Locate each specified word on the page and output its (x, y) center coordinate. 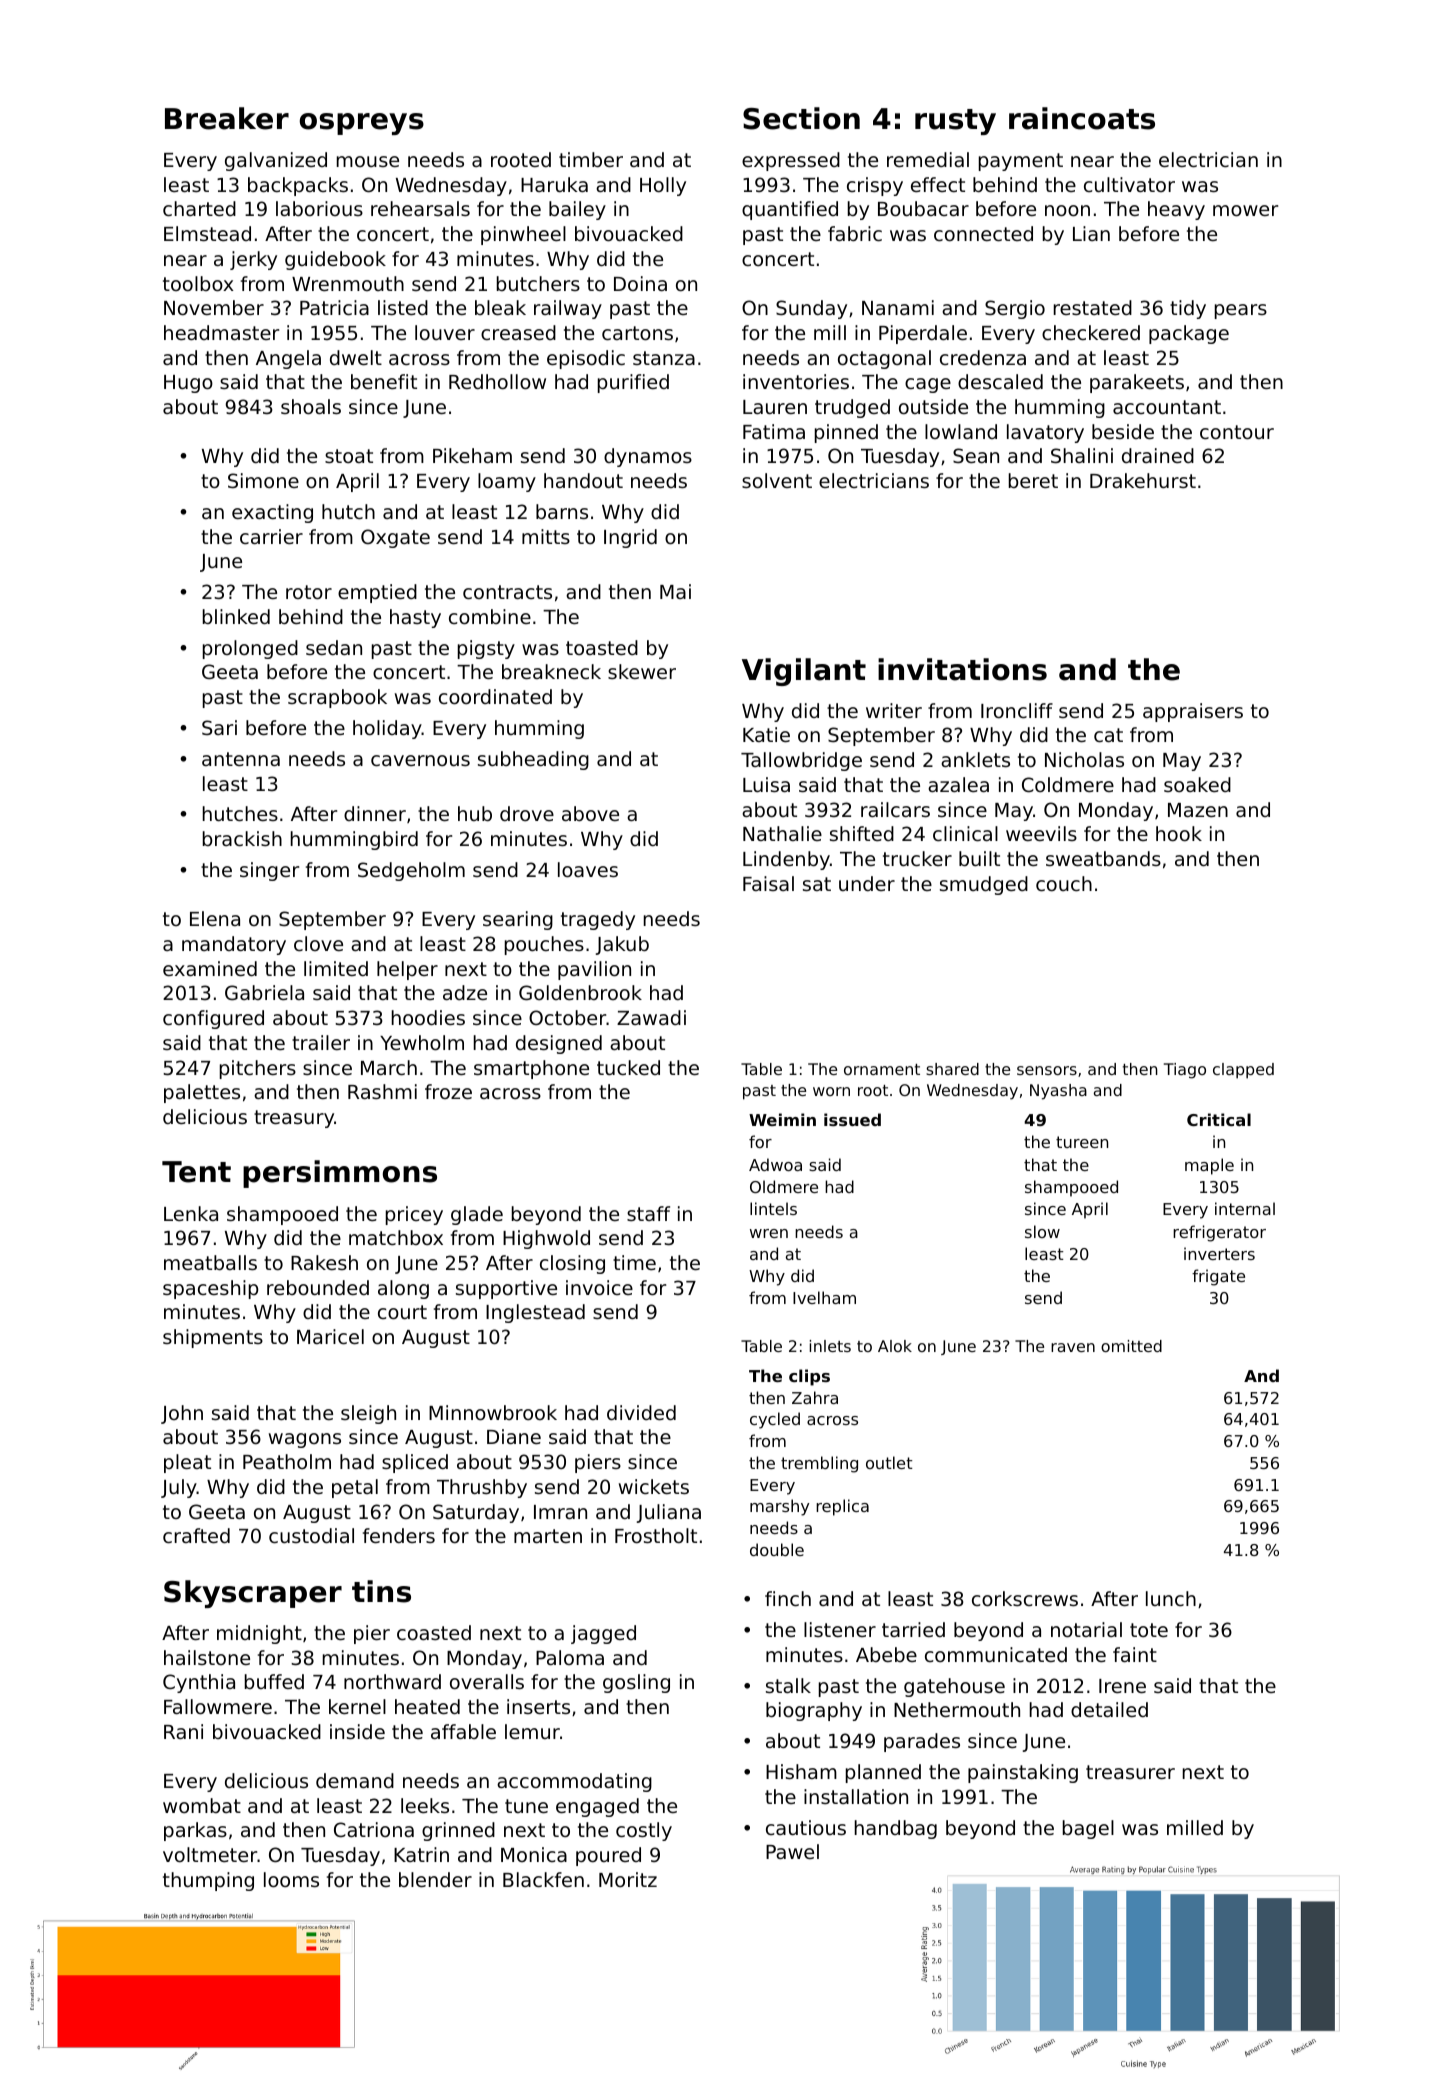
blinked (236, 616)
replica (842, 1507)
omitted (1131, 1346)
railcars (895, 809)
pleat (187, 1463)
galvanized (276, 161)
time (634, 1262)
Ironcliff (1017, 710)
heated (427, 1706)
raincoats (1082, 118)
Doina (640, 283)
